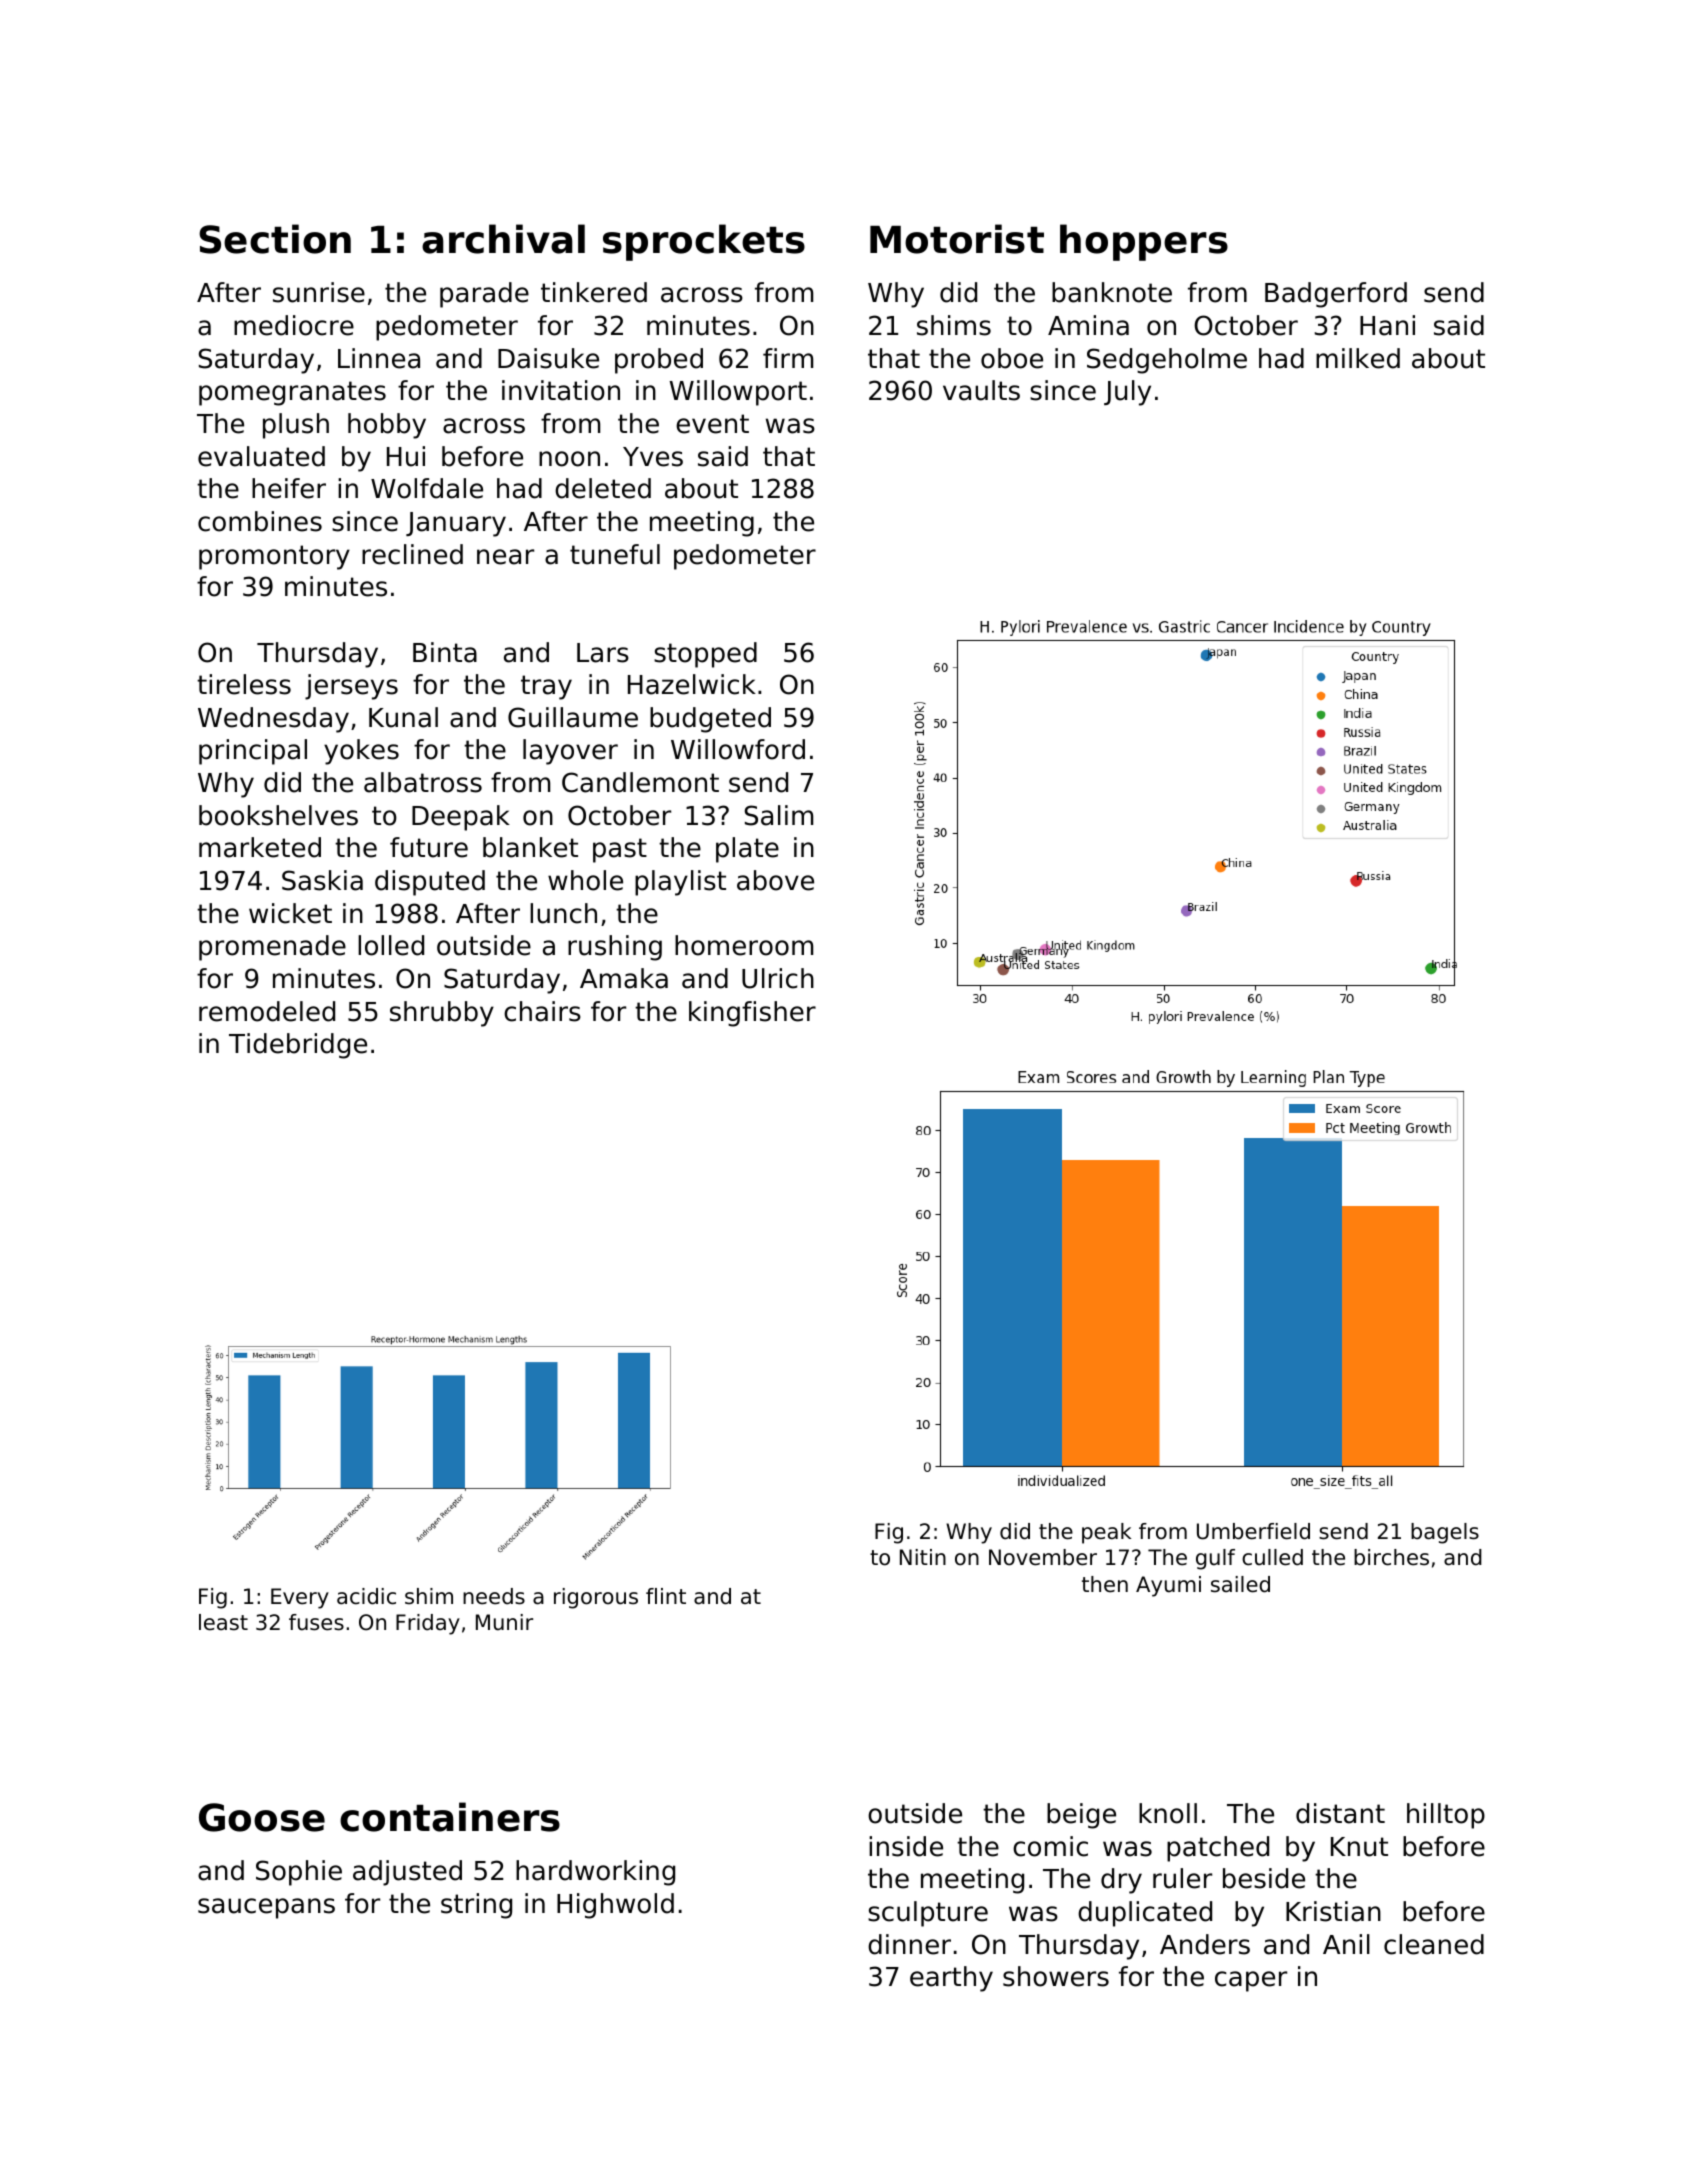  What do you see at coordinates (1358, 358) in the image?
I see `milked` at bounding box center [1358, 358].
